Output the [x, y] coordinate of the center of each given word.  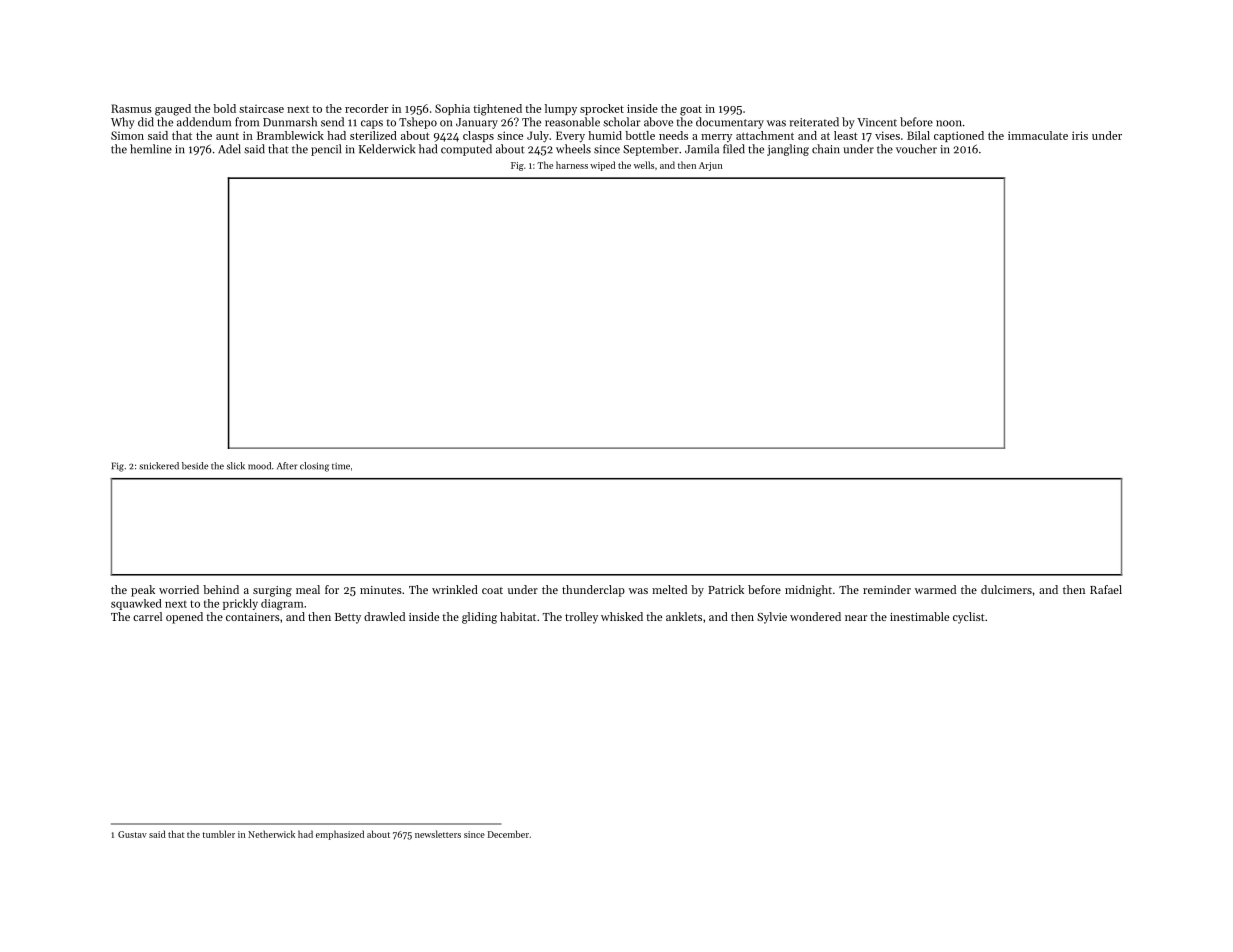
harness [572, 165]
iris [1080, 135]
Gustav [132, 834]
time [341, 466]
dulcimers [1006, 589]
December [508, 834]
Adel [229, 149]
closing [314, 467]
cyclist [969, 618]
